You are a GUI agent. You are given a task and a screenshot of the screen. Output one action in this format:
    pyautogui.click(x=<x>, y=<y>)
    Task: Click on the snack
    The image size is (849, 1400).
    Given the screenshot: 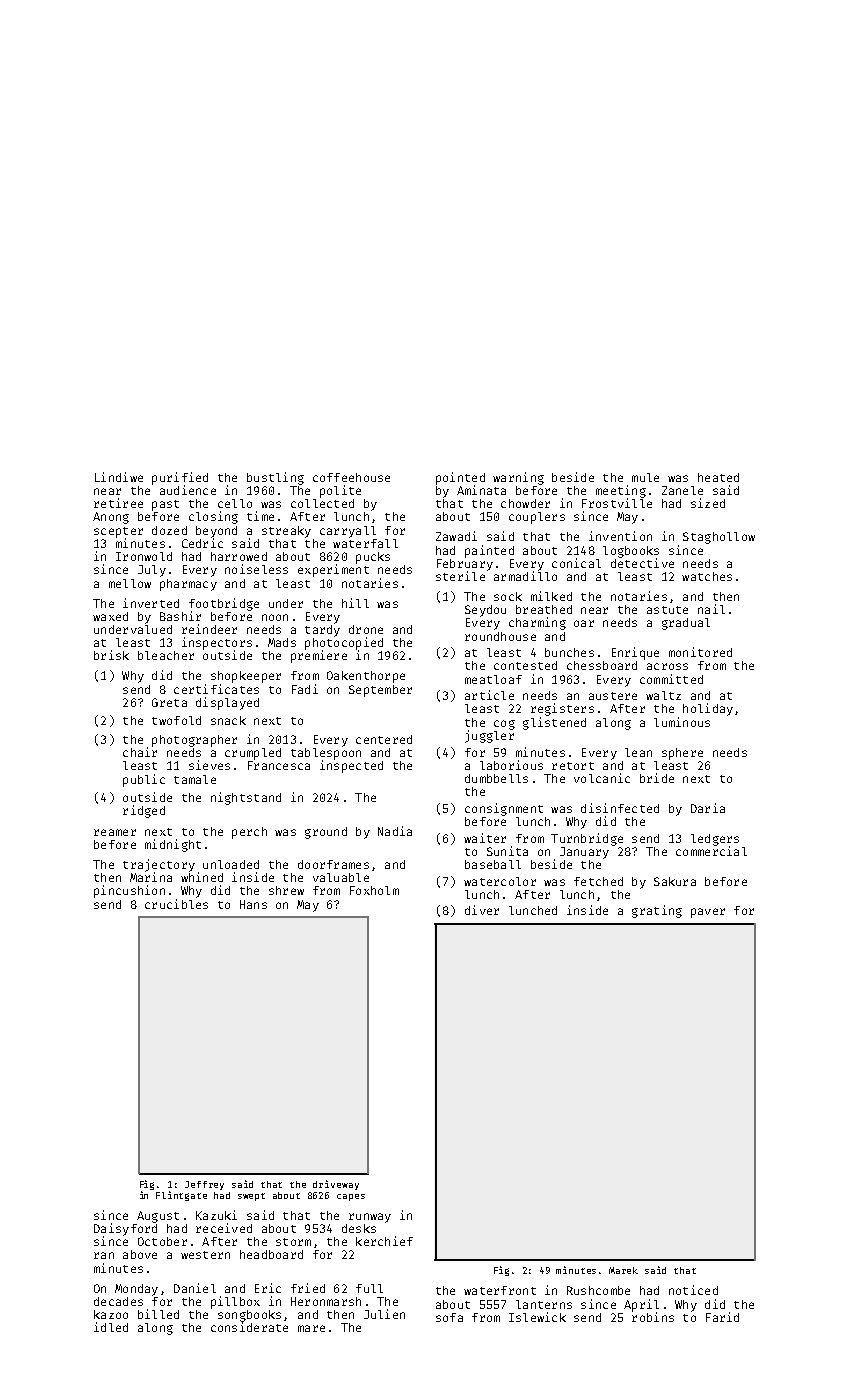 What is the action you would take?
    pyautogui.click(x=228, y=720)
